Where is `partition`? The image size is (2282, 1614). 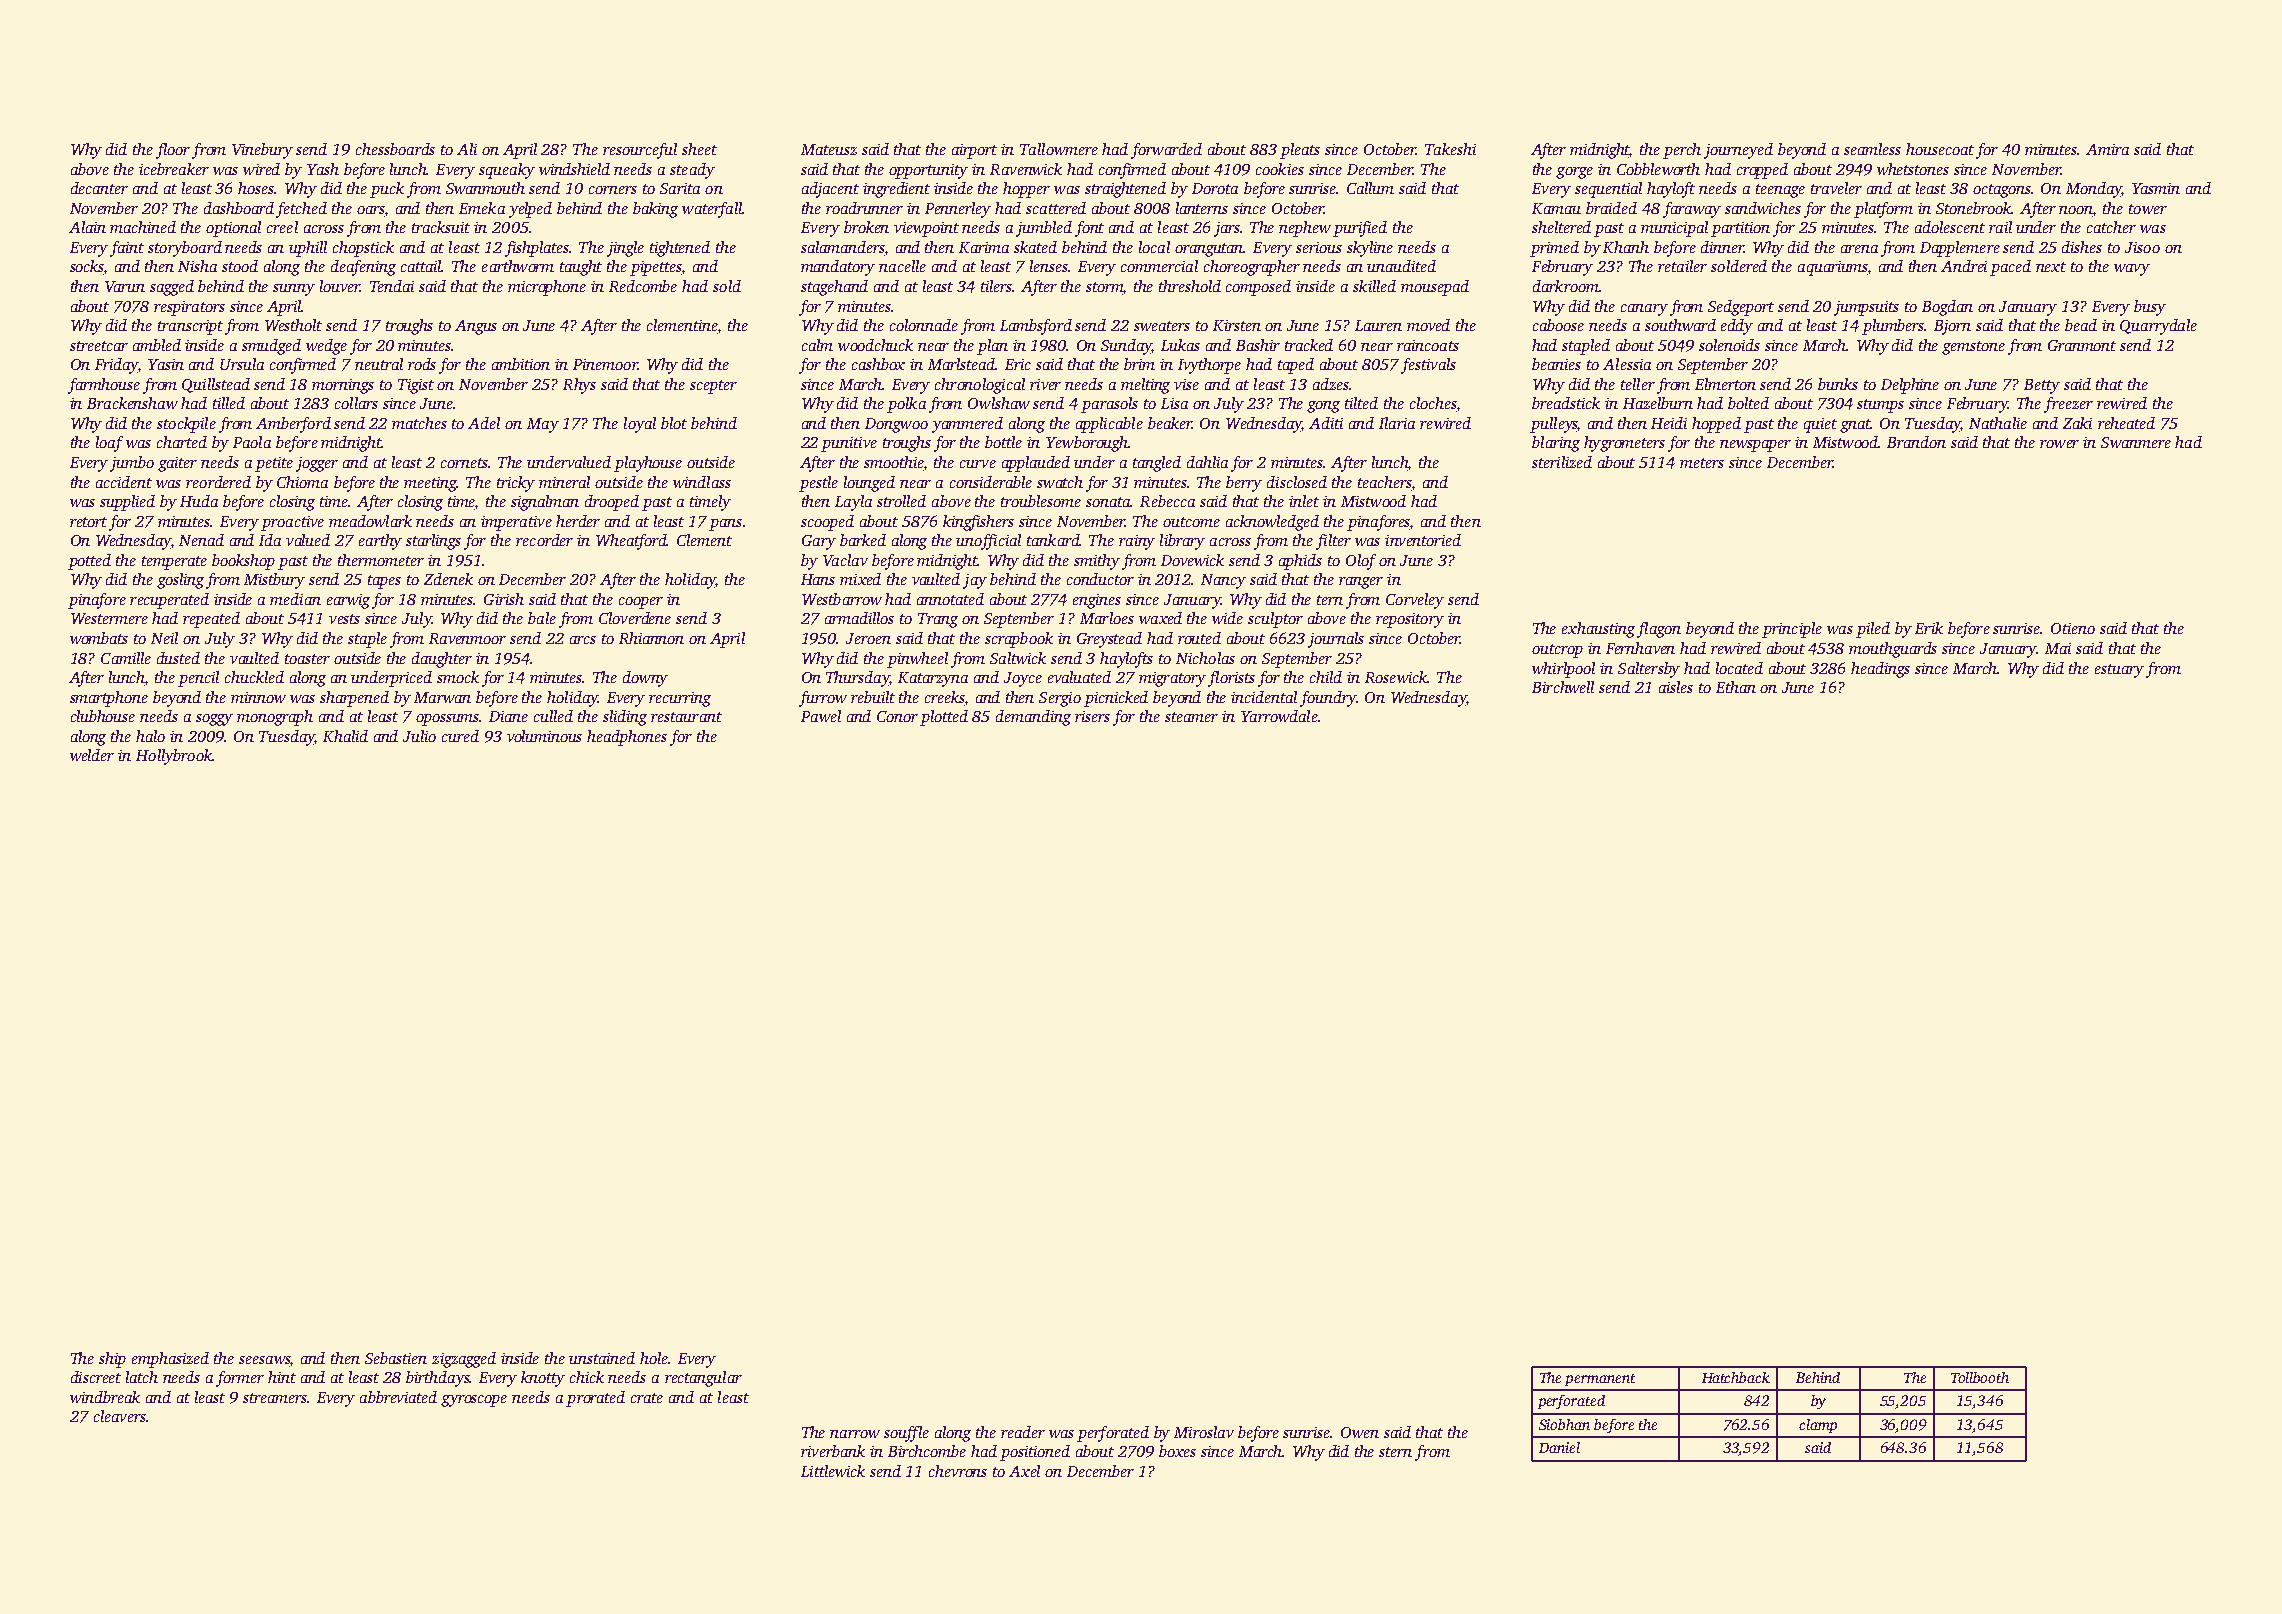 partition is located at coordinates (1740, 229).
